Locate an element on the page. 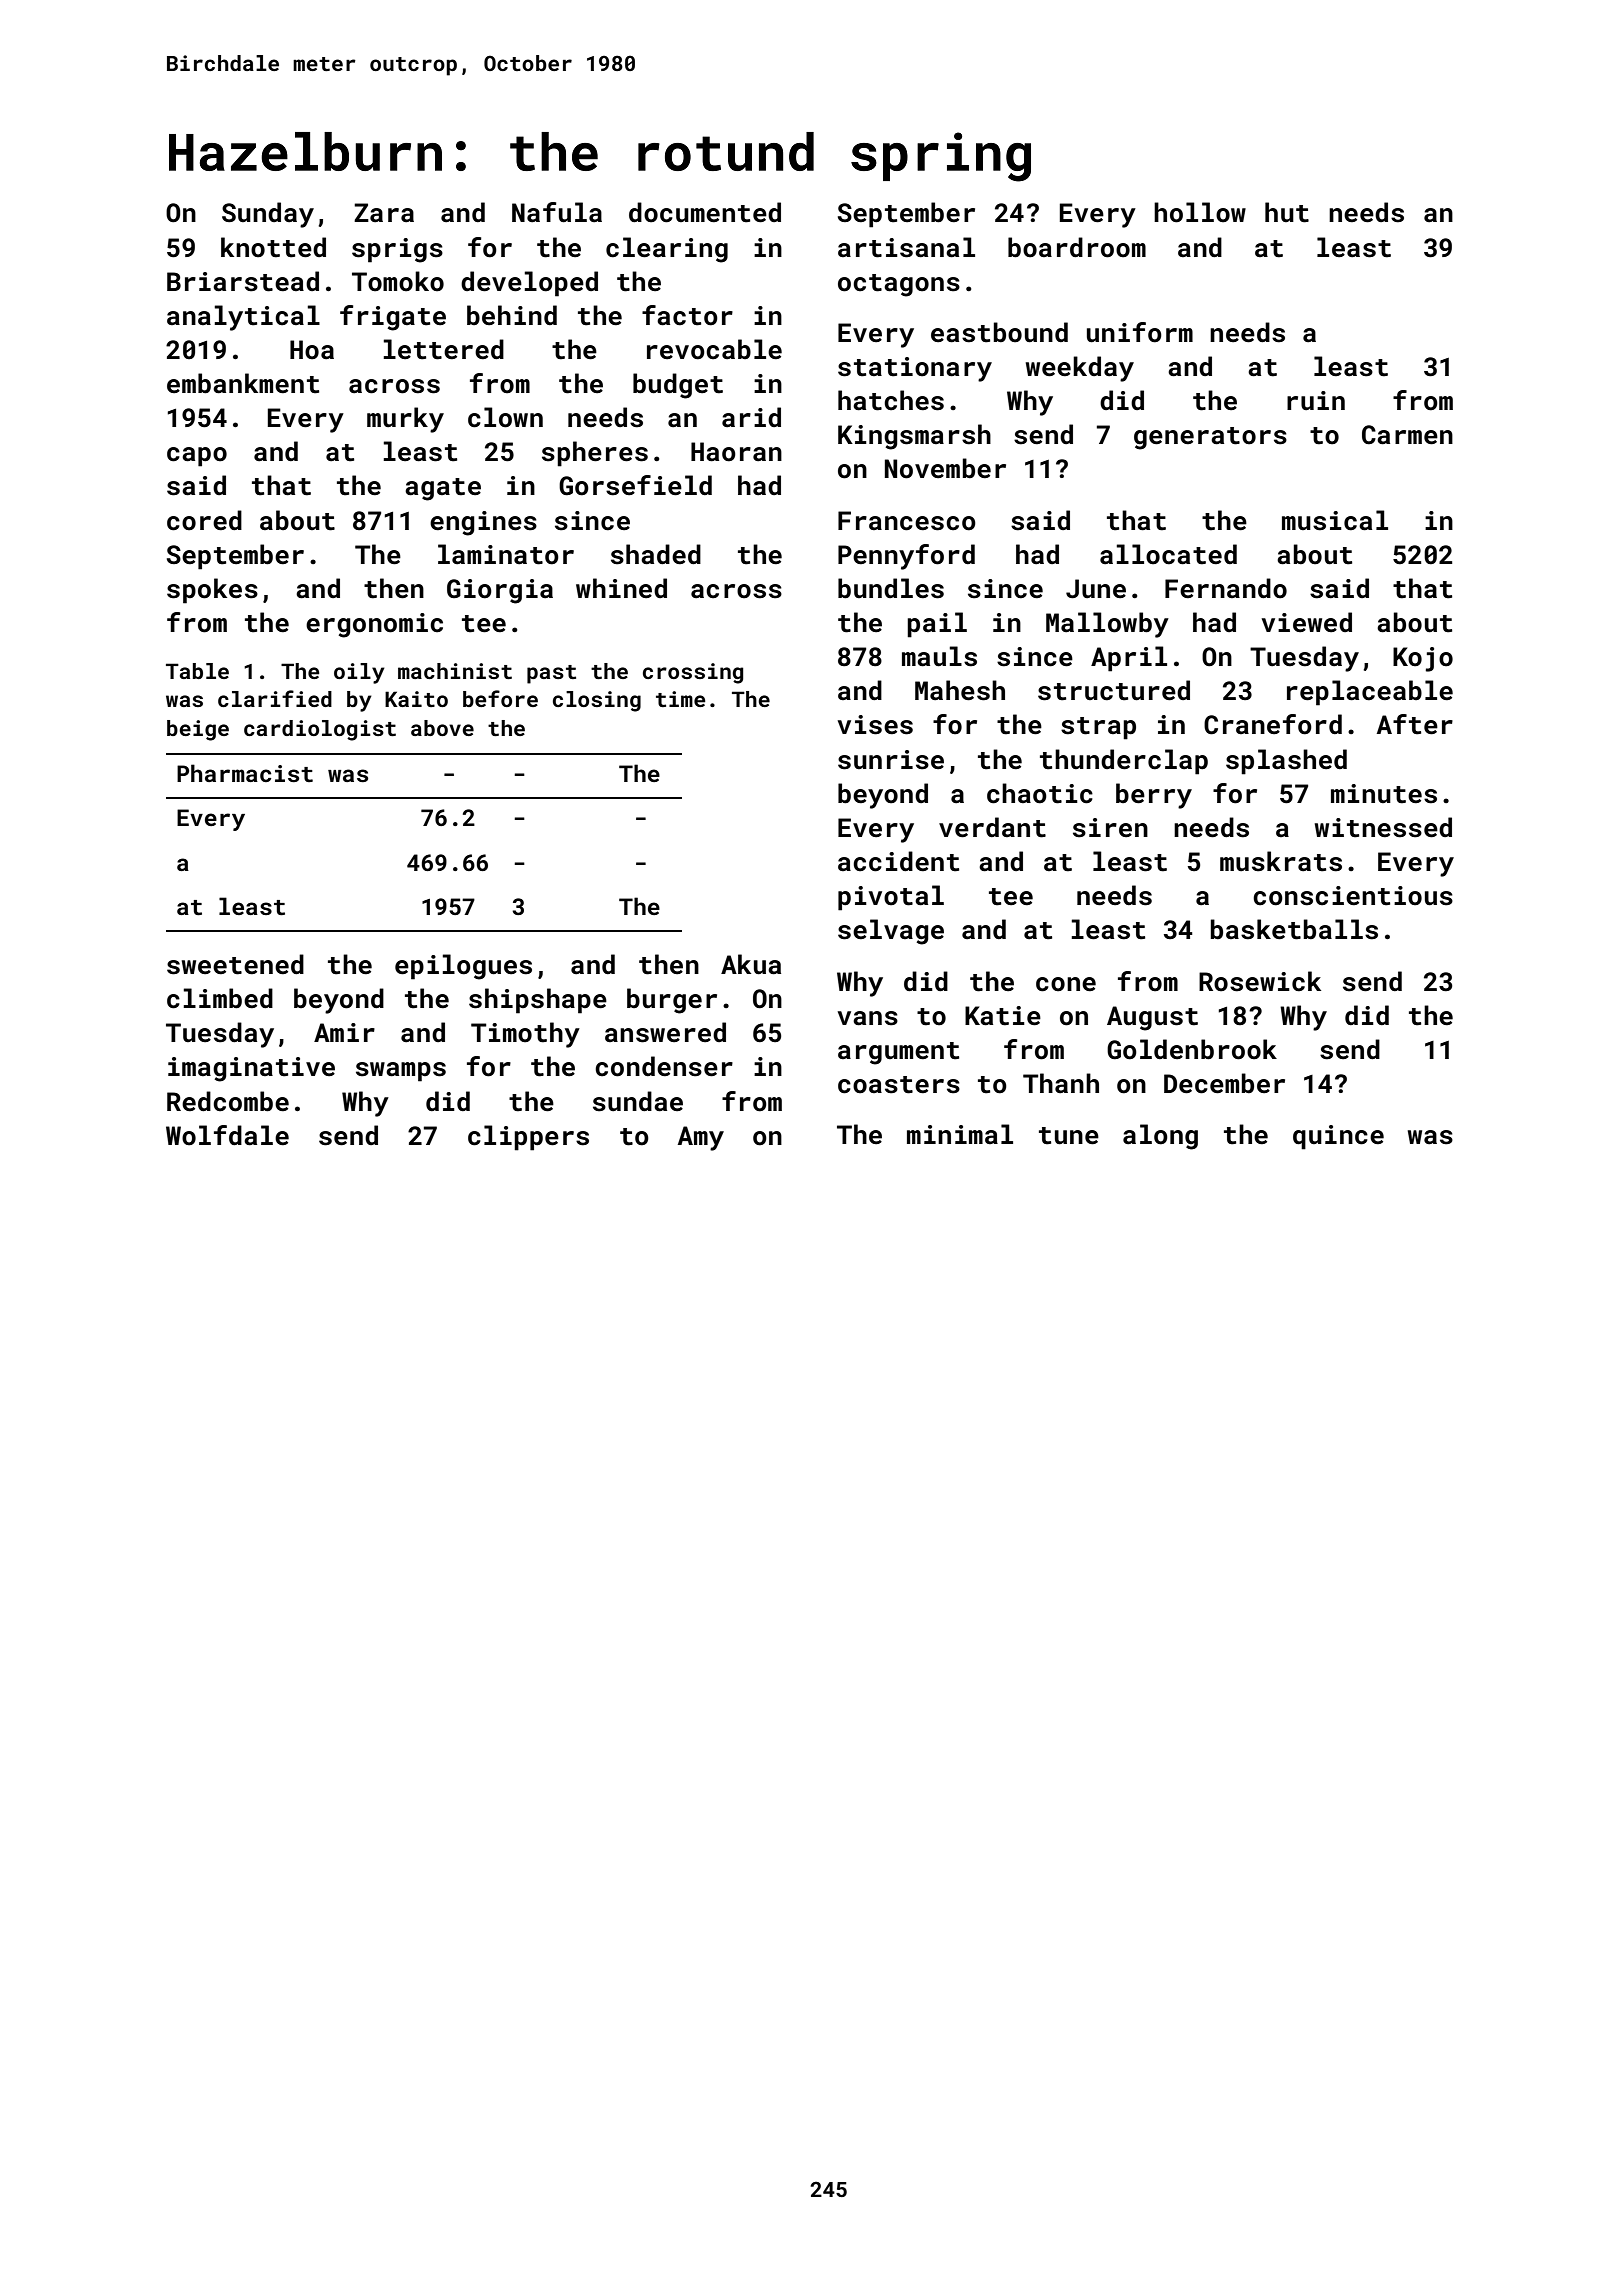  Pharmacist is located at coordinates (245, 773).
